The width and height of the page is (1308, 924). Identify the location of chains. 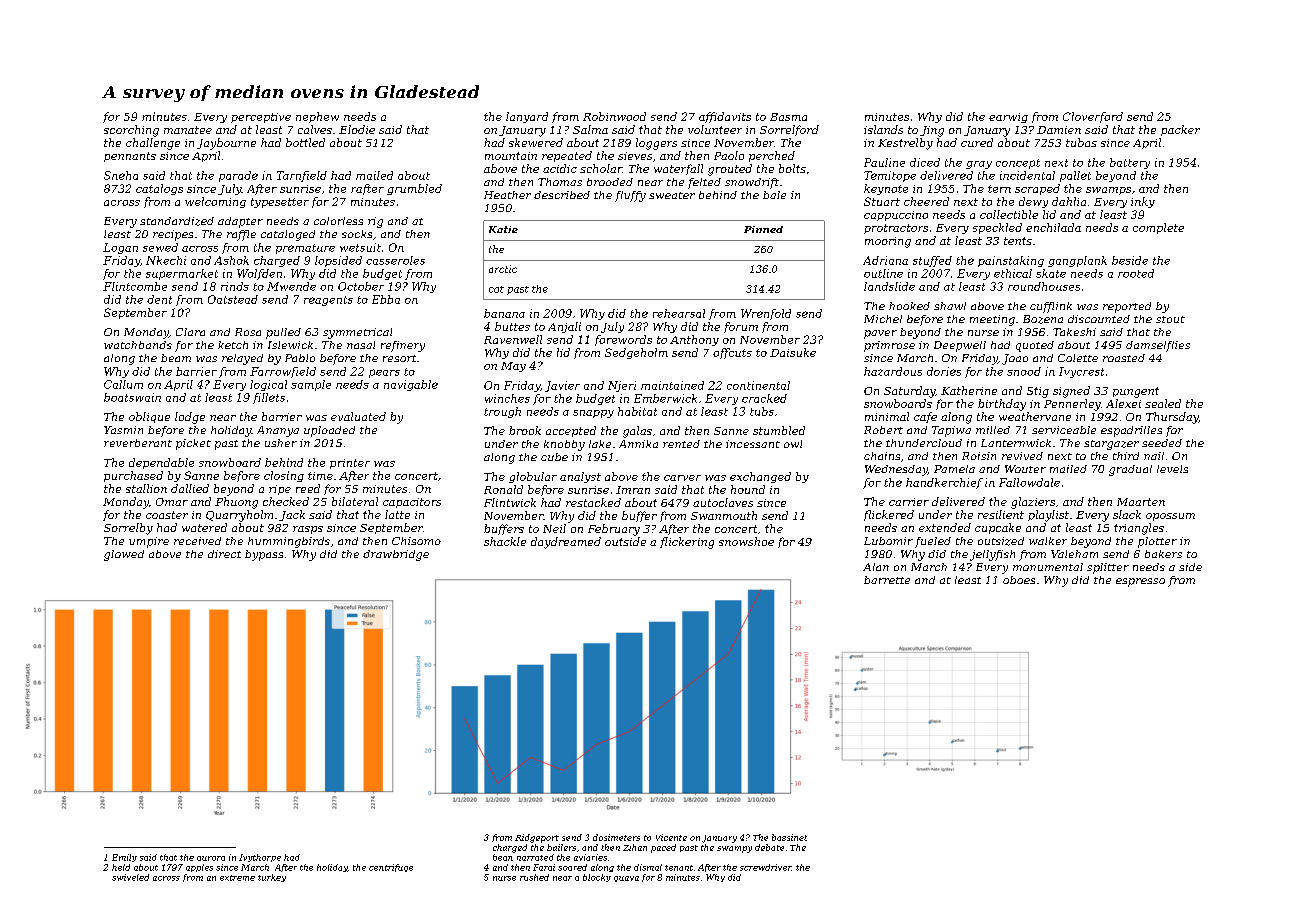
(882, 456).
